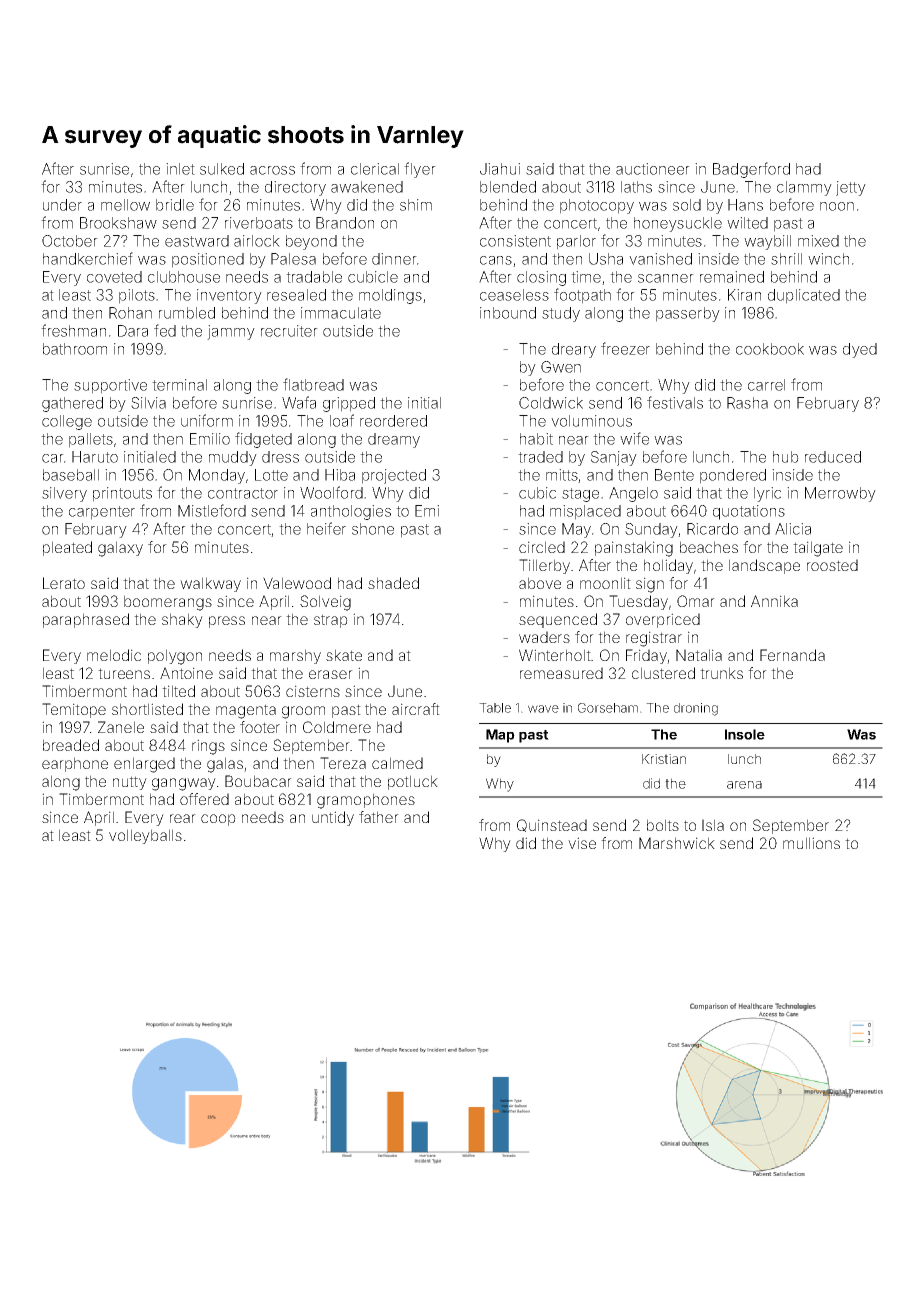 The width and height of the screenshot is (924, 1308). I want to click on clerical, so click(375, 169).
